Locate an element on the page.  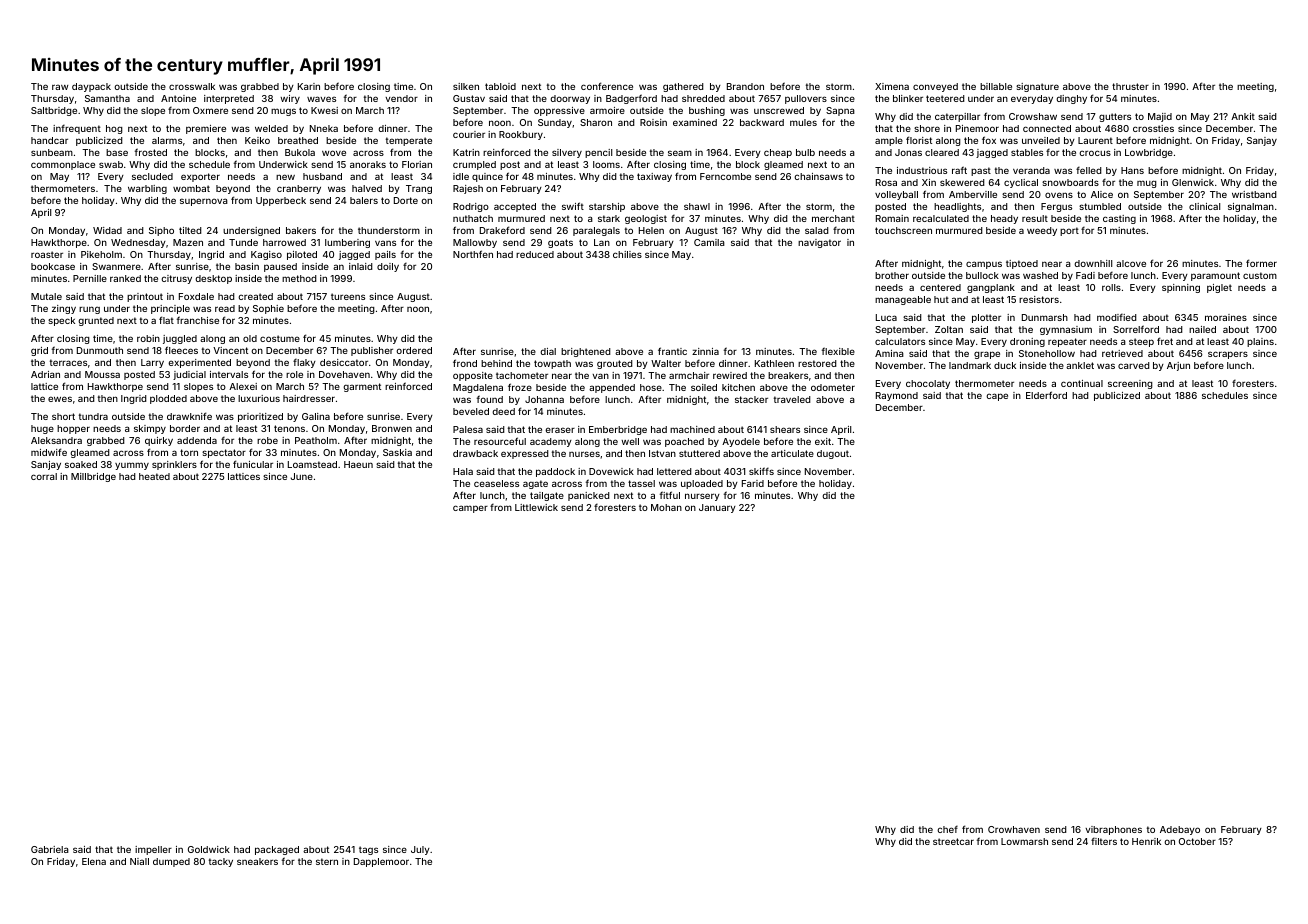
Millbridge is located at coordinates (93, 477).
